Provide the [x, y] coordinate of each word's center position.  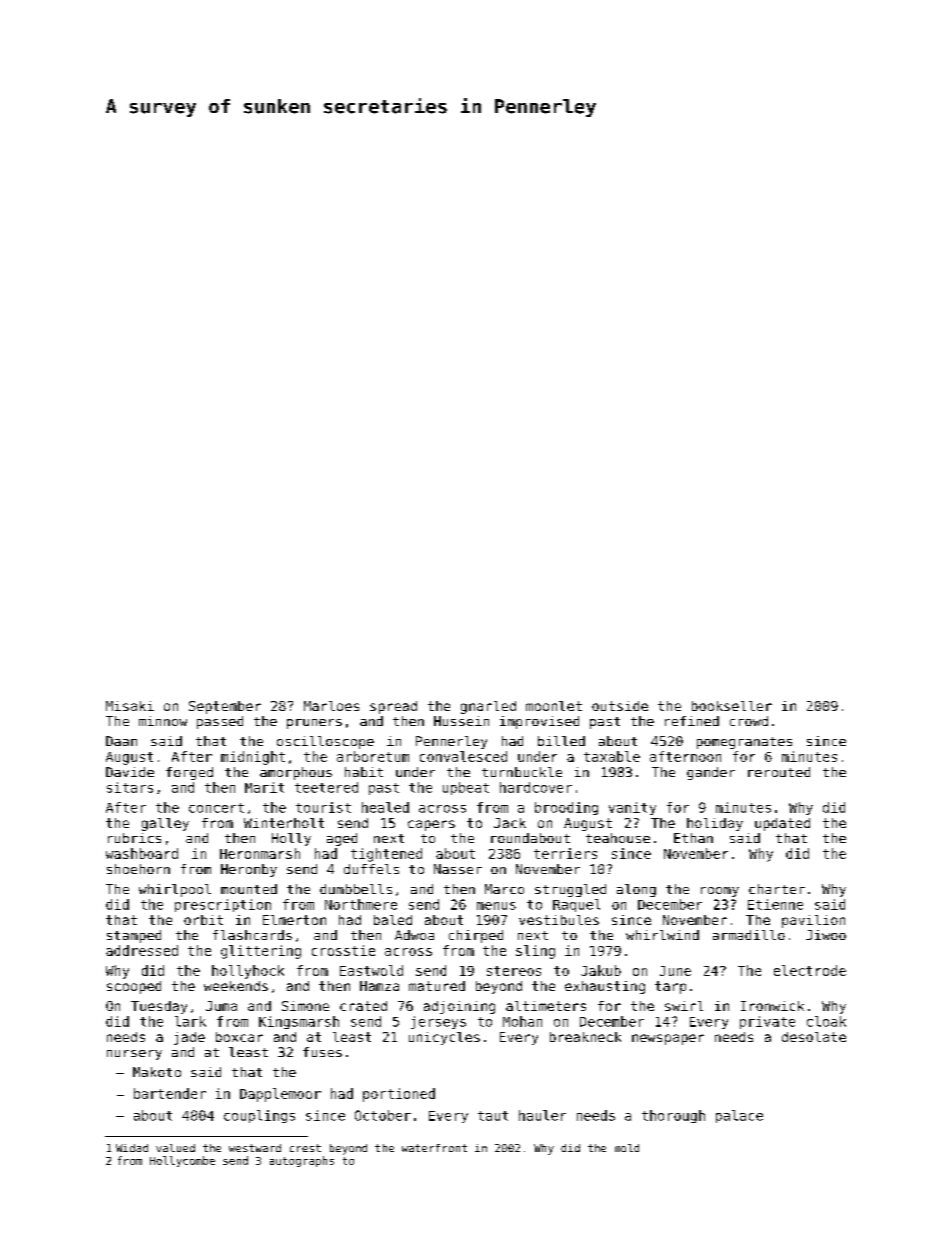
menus [496, 906]
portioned [399, 1095]
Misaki [130, 706]
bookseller [732, 706]
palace [739, 1116]
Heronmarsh [260, 853]
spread [393, 707]
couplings [259, 1116]
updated [782, 824]
